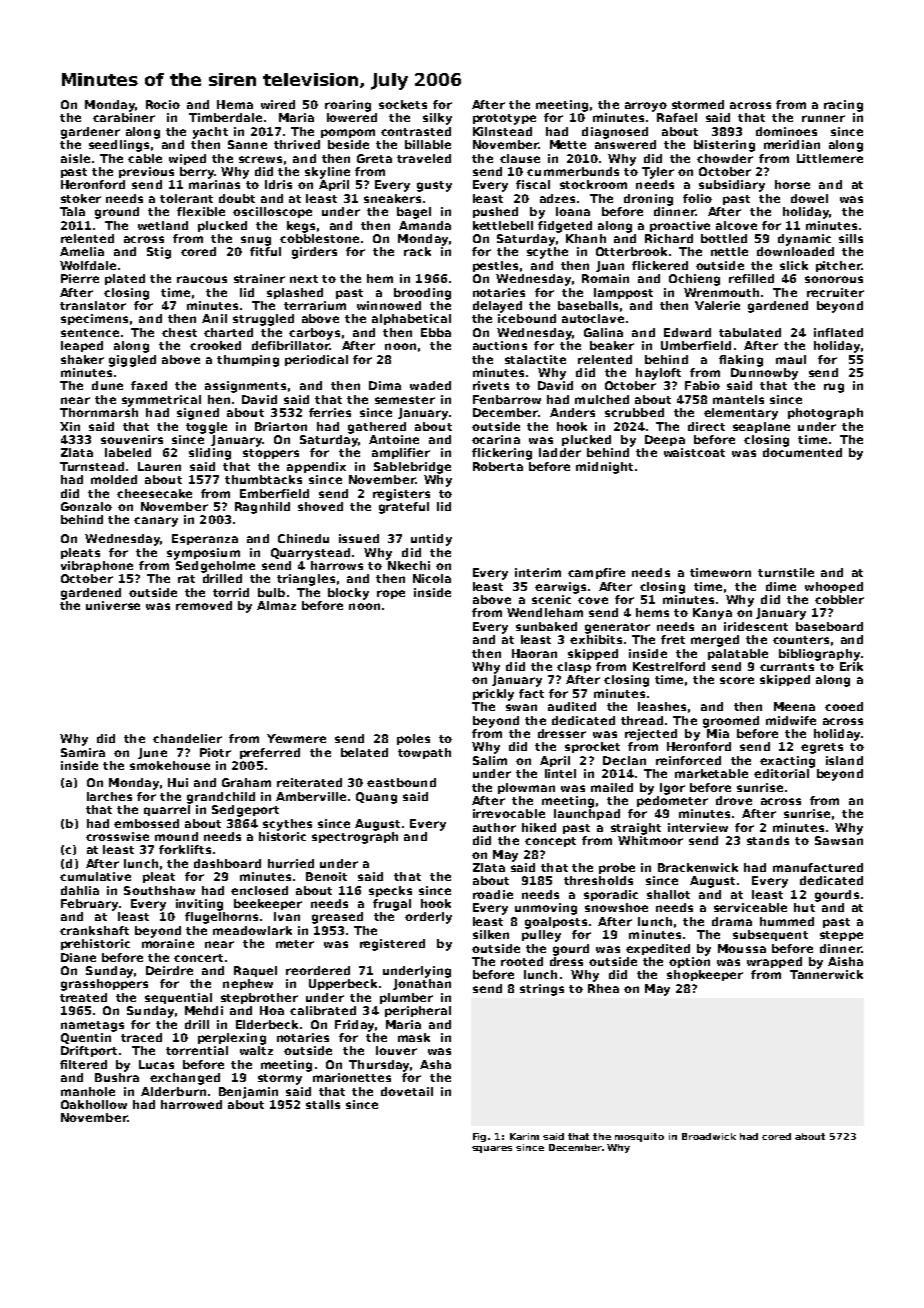 Image resolution: width=924 pixels, height=1308 pixels. What do you see at coordinates (492, 1149) in the screenshot?
I see `squares` at bounding box center [492, 1149].
